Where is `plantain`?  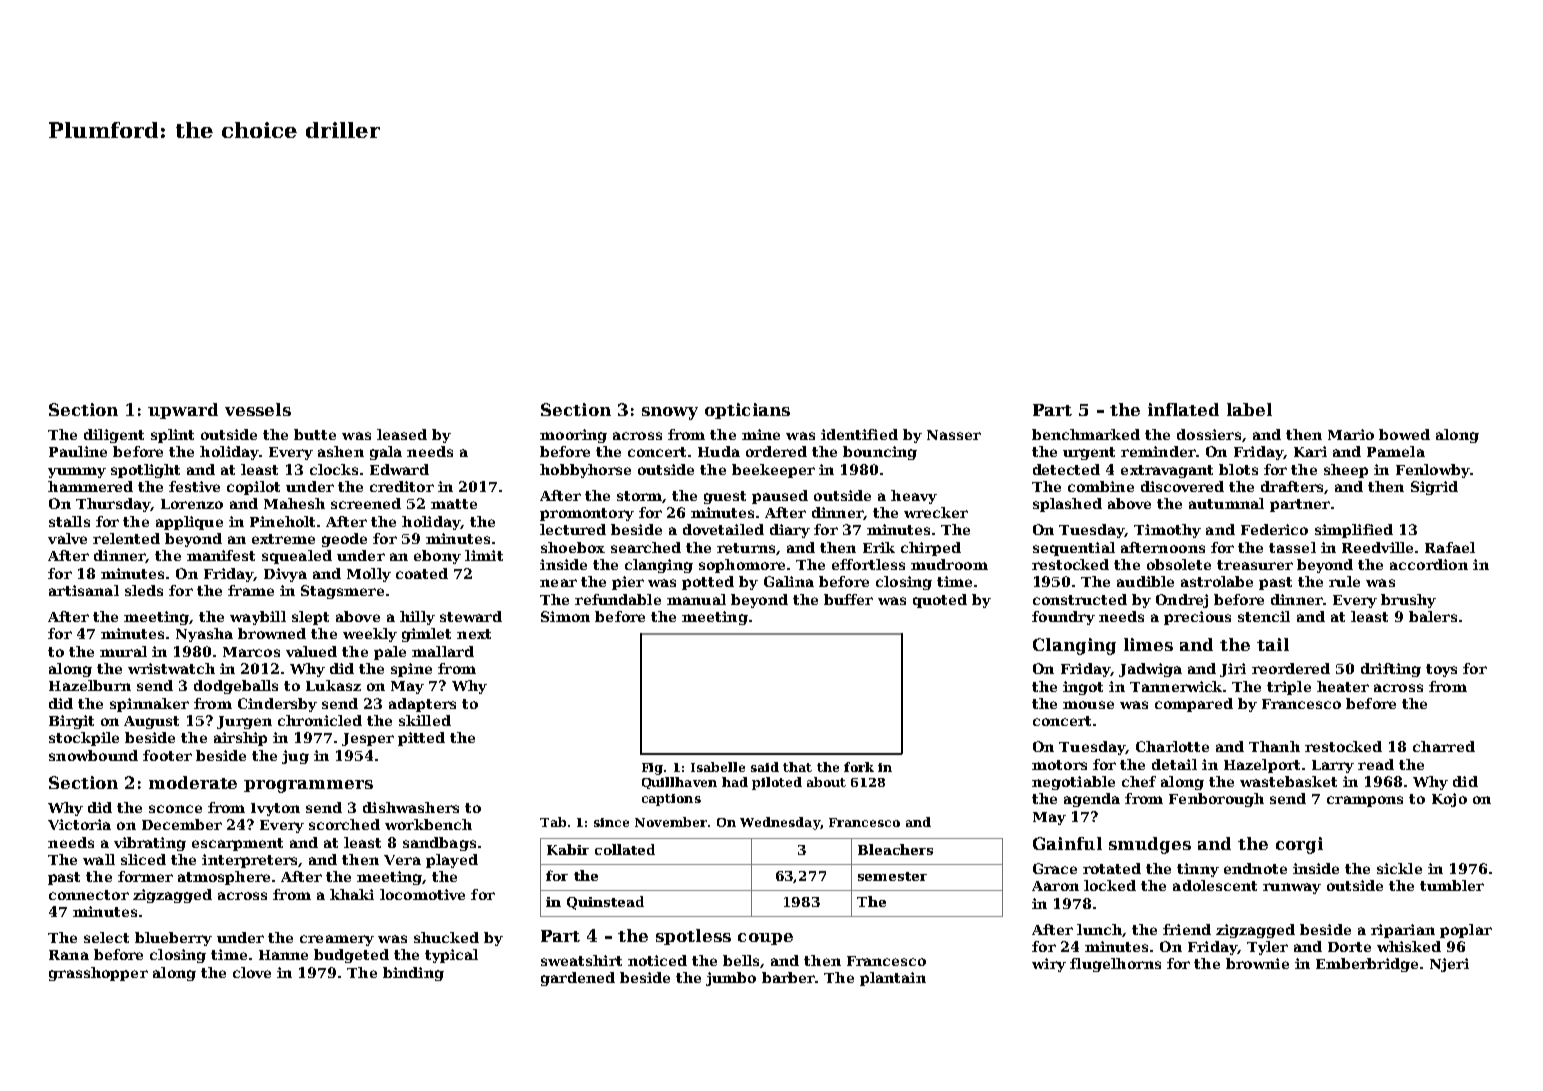
plantain is located at coordinates (893, 979).
